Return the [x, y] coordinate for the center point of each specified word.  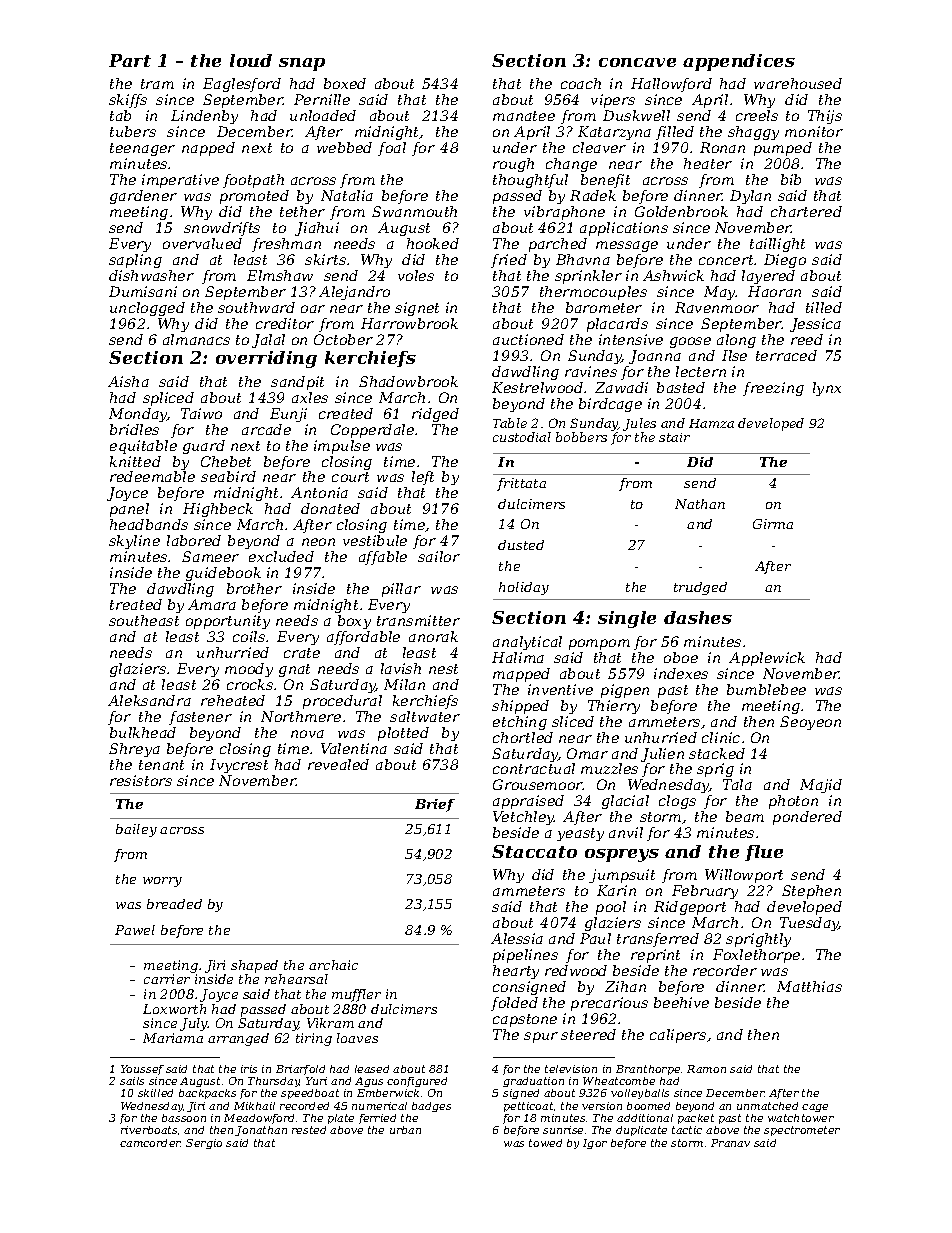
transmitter [418, 620]
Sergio [204, 1144]
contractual [534, 768]
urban [405, 1130]
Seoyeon [810, 723]
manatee [524, 116]
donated [330, 508]
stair [674, 437]
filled [675, 133]
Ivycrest [239, 766]
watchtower [801, 1118]
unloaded [323, 115]
